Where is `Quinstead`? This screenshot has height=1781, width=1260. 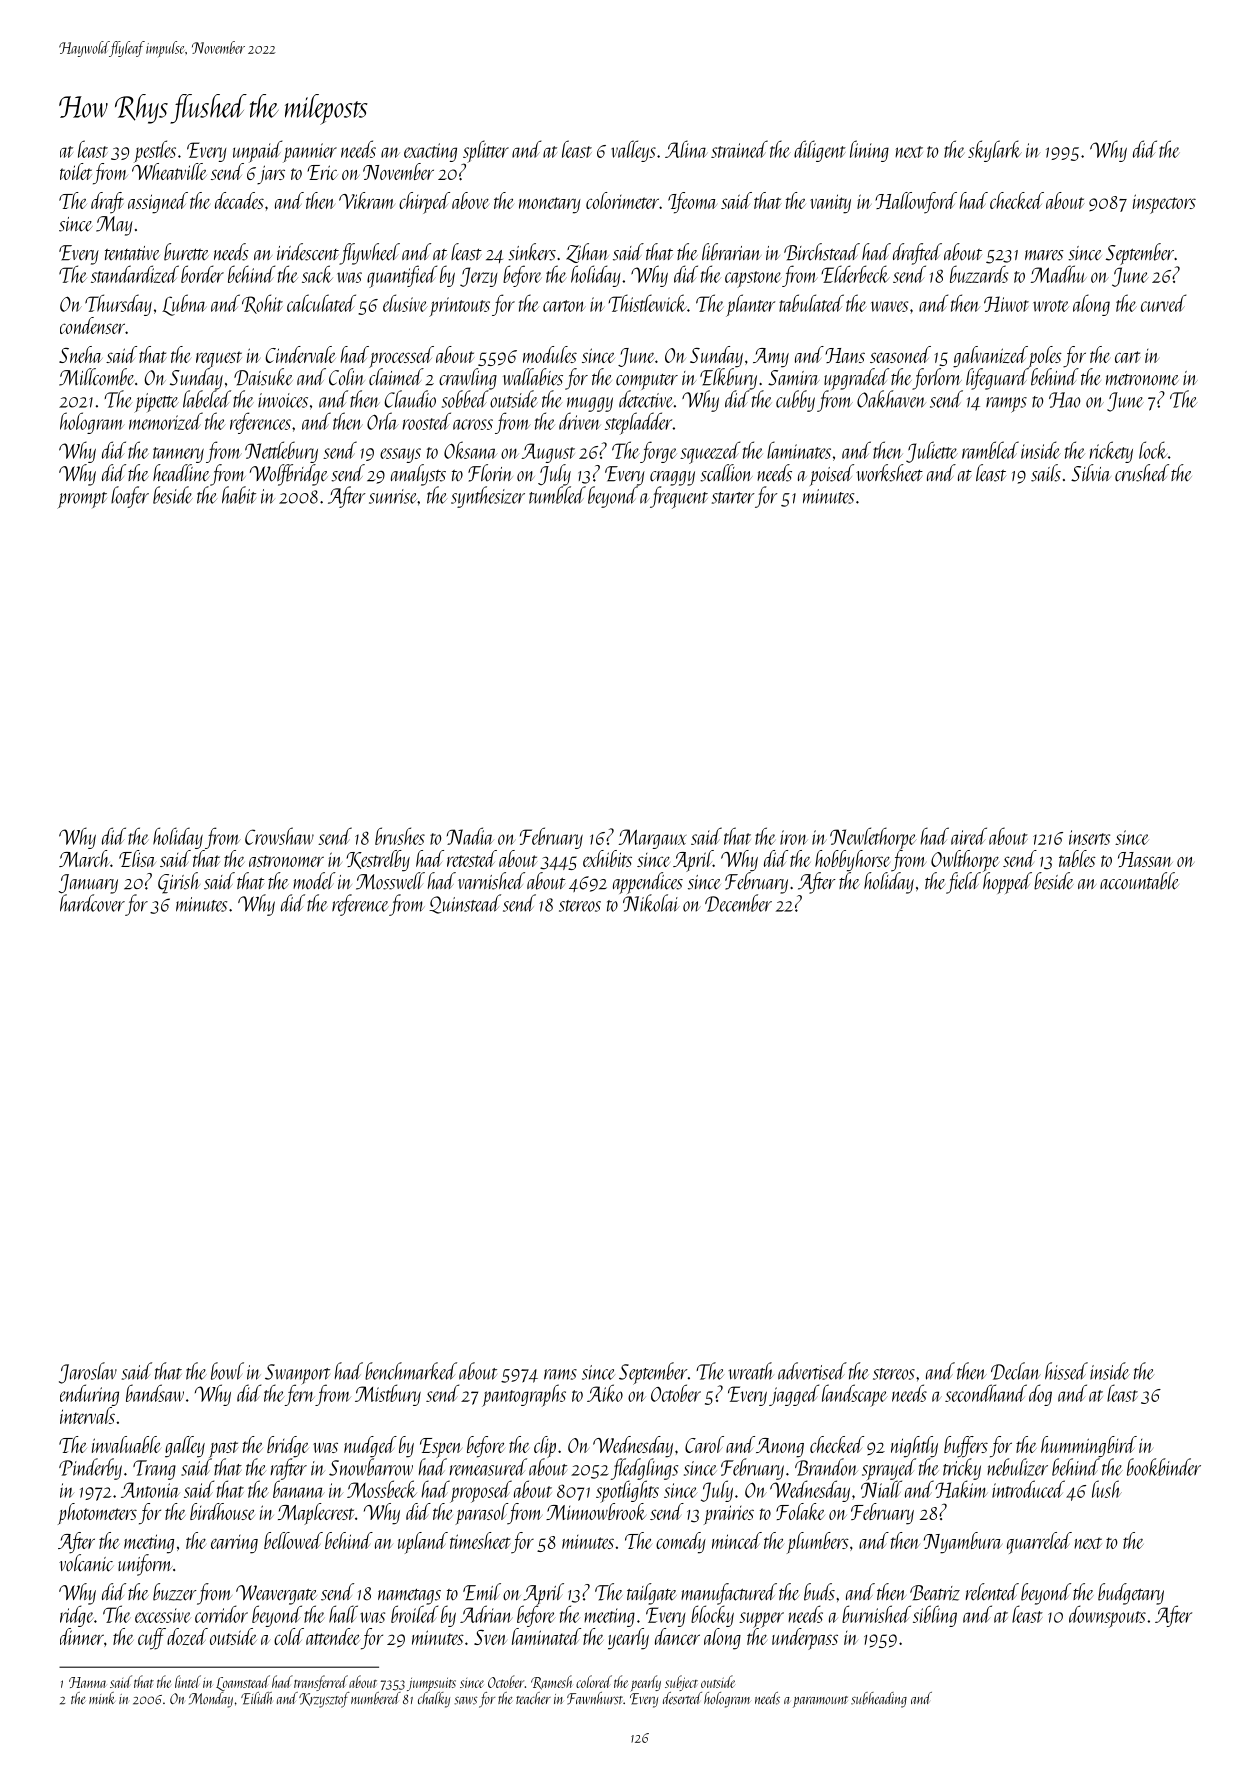 Quinstead is located at coordinates (465, 904).
